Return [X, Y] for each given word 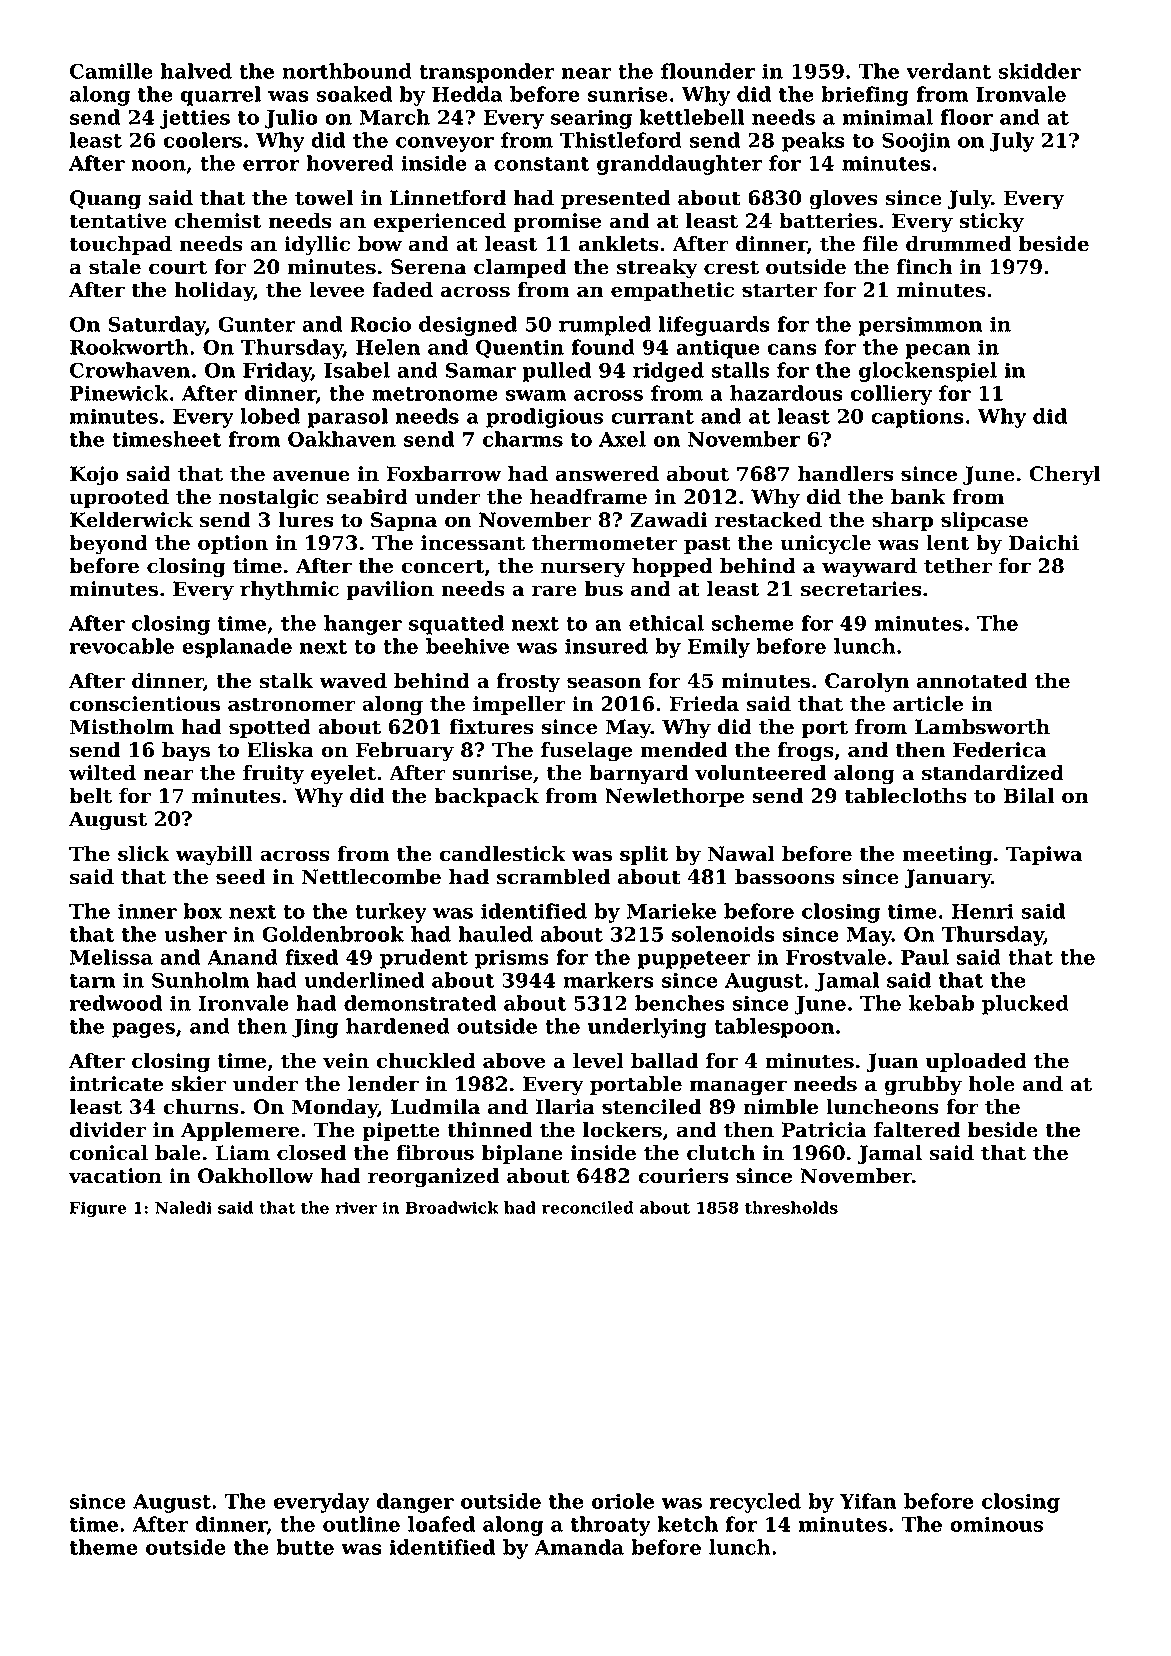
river [356, 1207]
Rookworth [129, 347]
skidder [1039, 71]
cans [792, 349]
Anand [242, 957]
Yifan [868, 1501]
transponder [487, 73]
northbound [347, 71]
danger [415, 1503]
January [947, 879]
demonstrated [420, 1003]
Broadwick [452, 1207]
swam [536, 395]
